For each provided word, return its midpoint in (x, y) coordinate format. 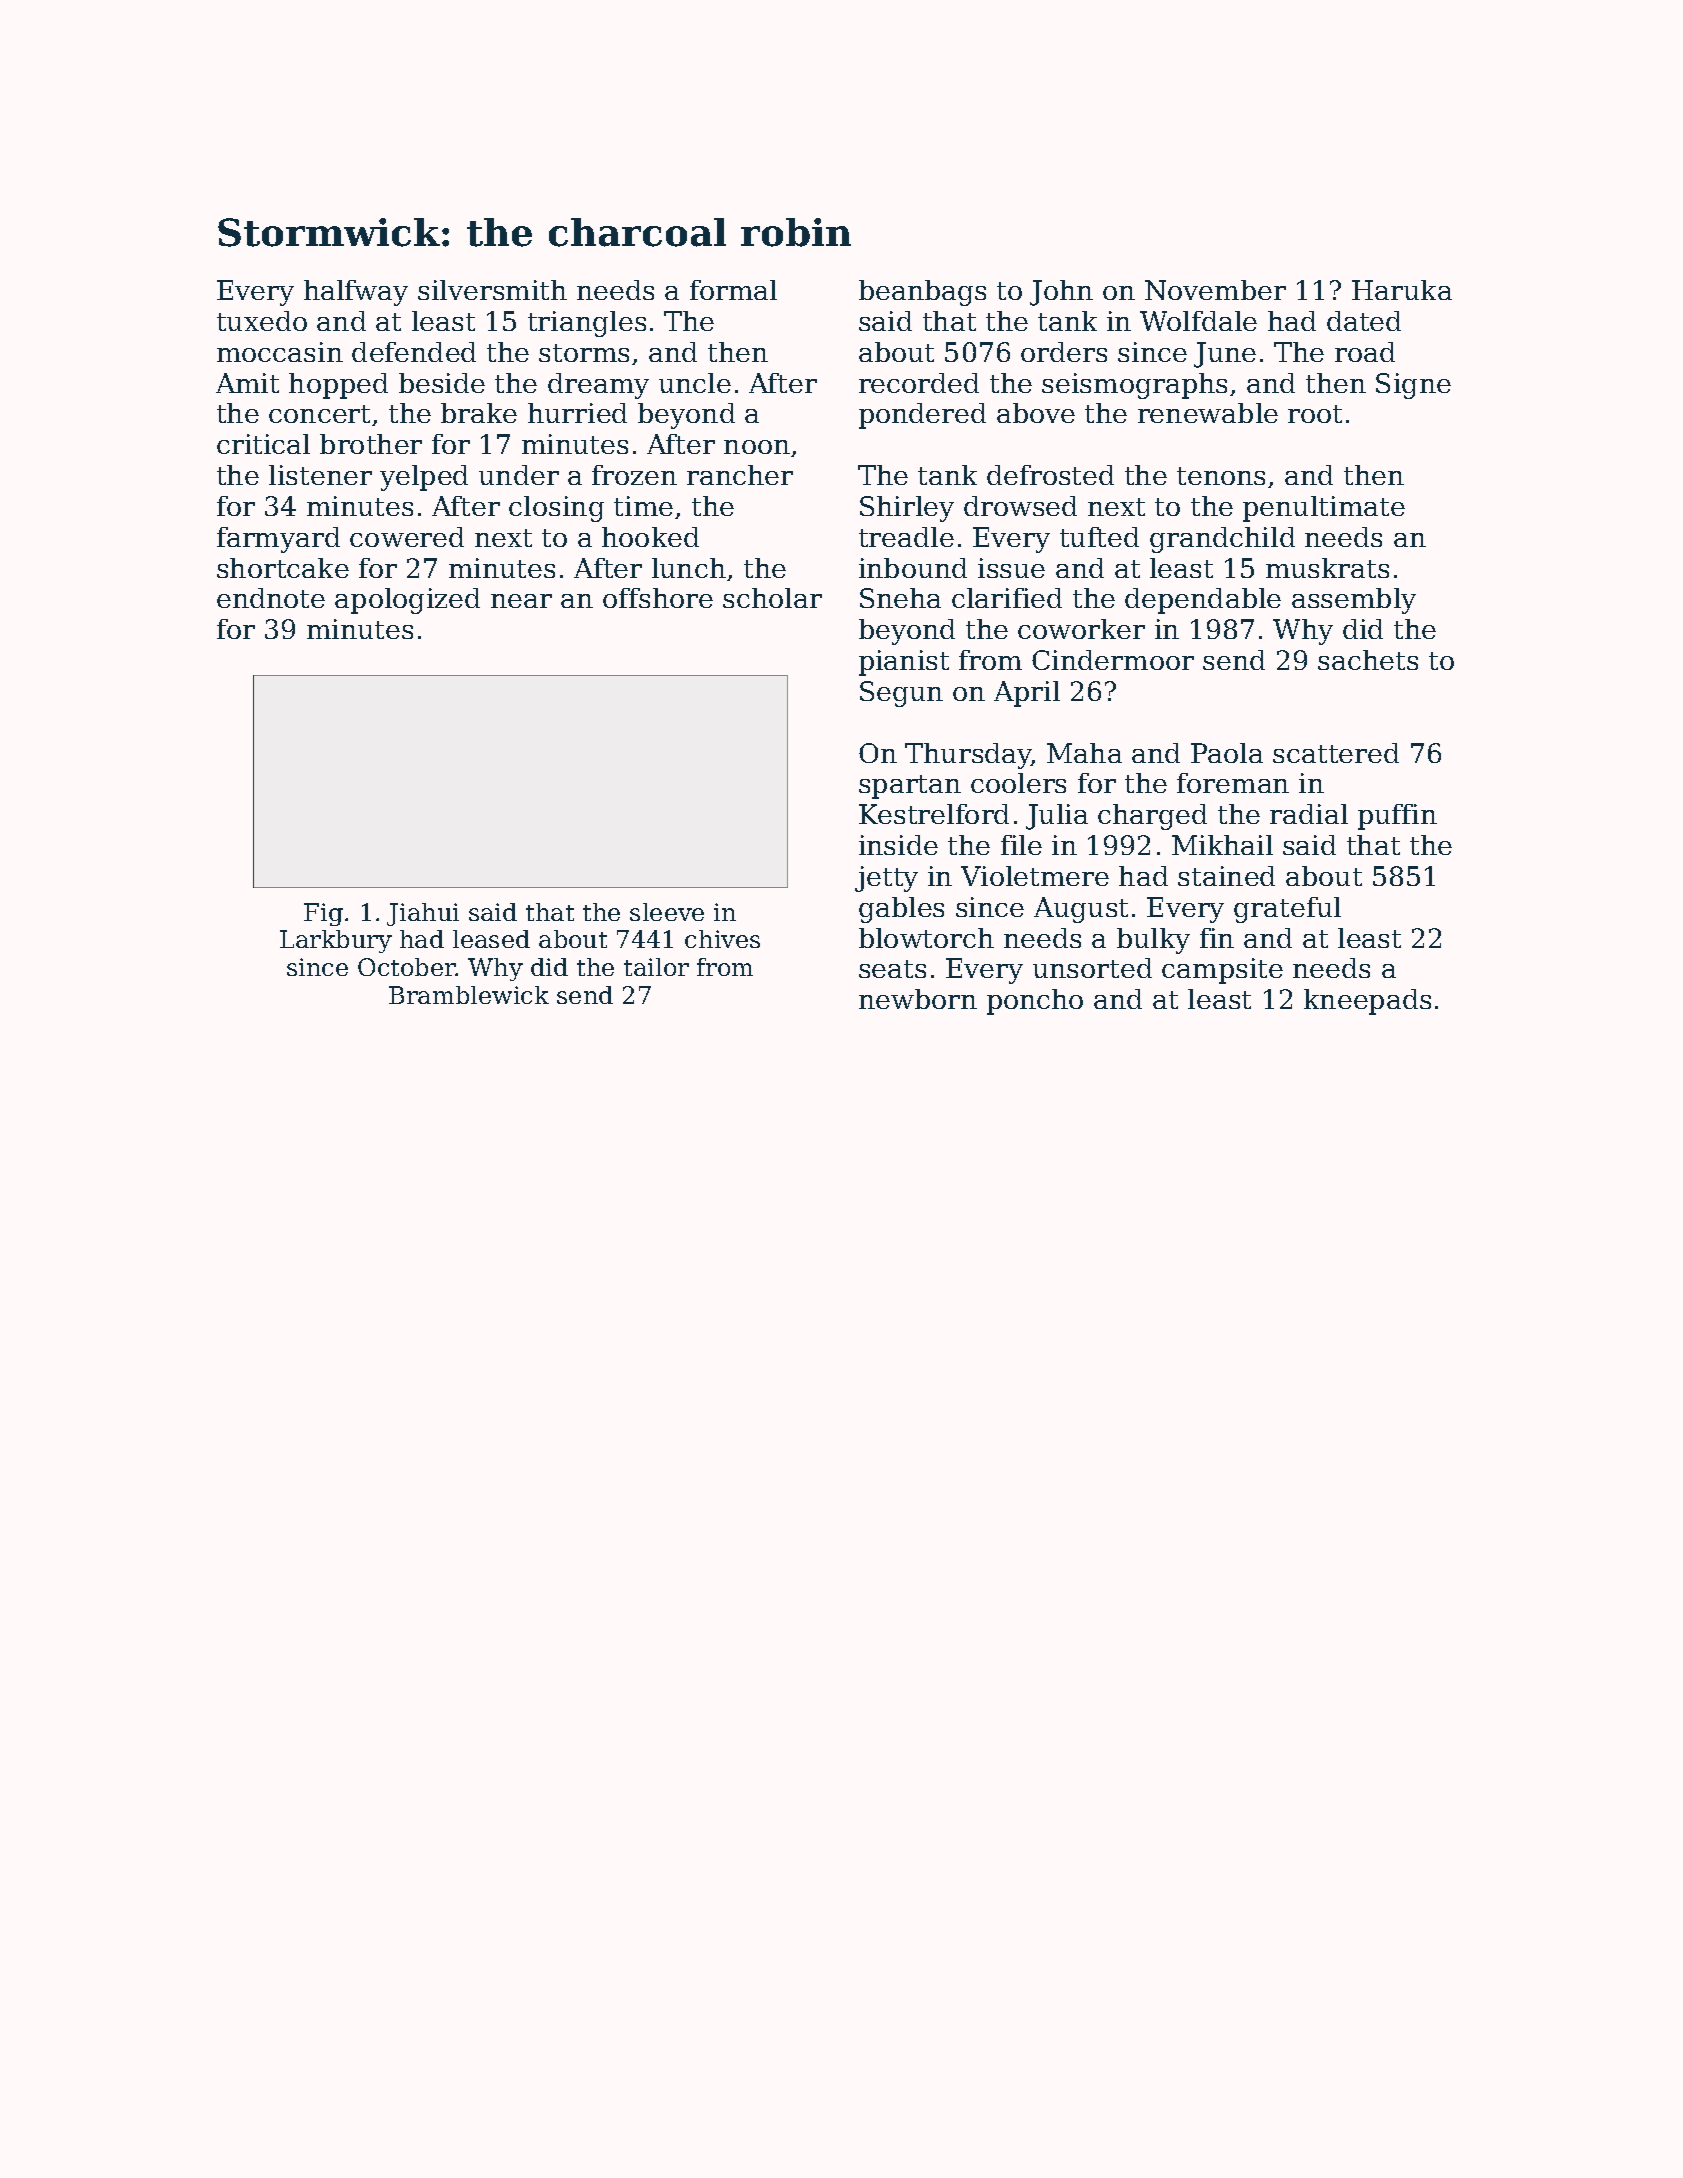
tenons (1221, 476)
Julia (1057, 817)
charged (1152, 817)
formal (733, 290)
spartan (910, 787)
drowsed (1020, 506)
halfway (356, 293)
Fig (323, 914)
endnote (271, 598)
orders (1064, 352)
